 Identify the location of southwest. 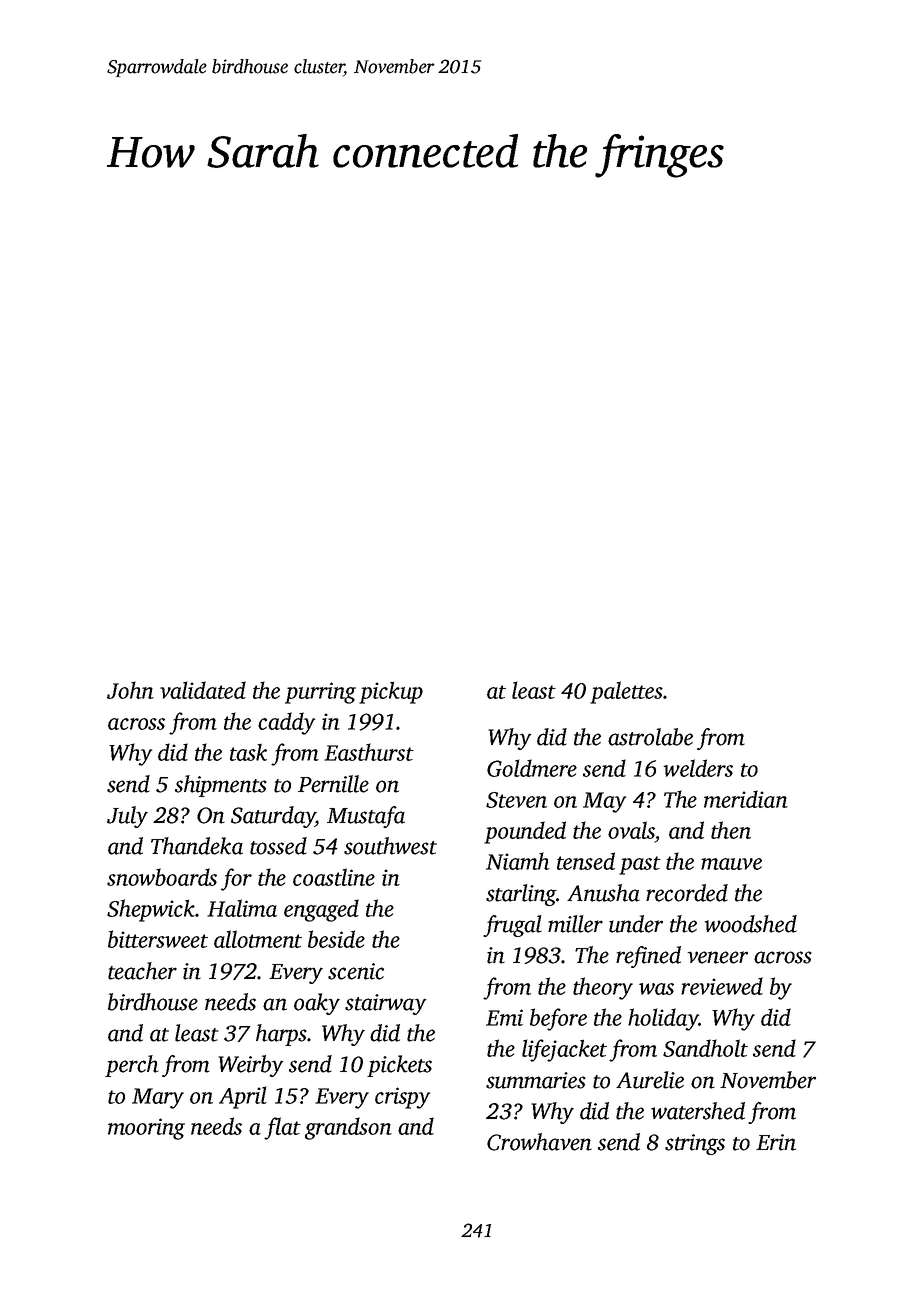
(390, 846).
